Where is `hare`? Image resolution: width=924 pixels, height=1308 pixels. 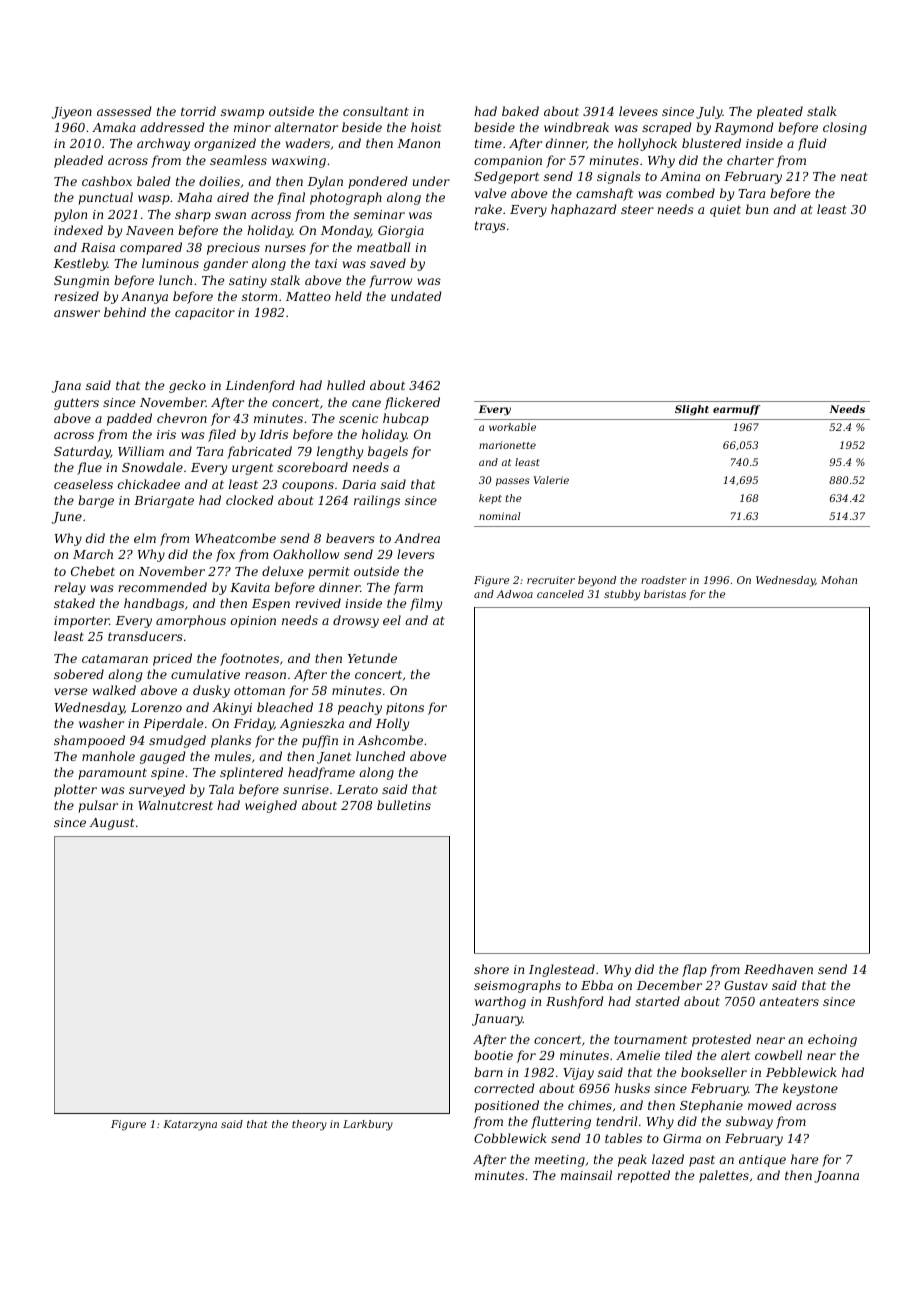 hare is located at coordinates (804, 1159).
